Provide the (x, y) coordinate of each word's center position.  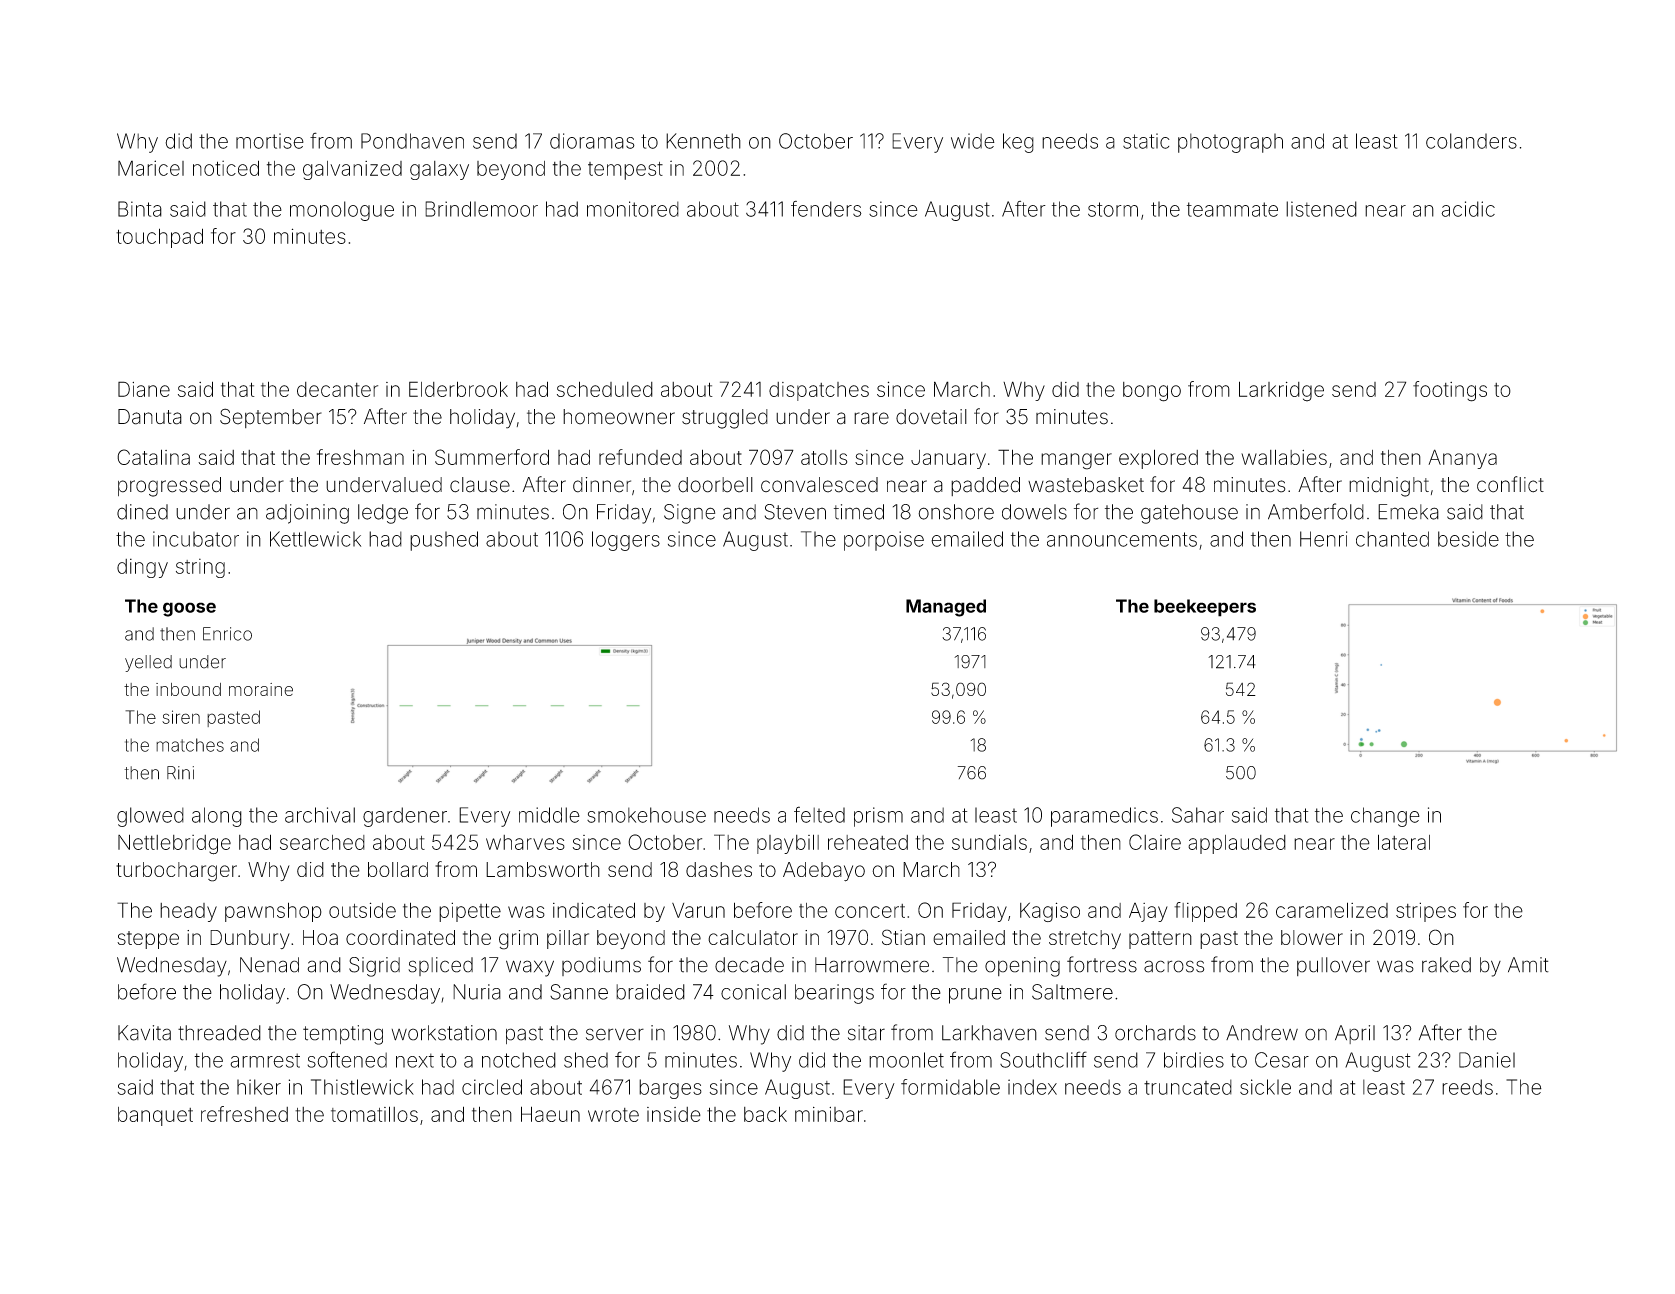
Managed (946, 608)
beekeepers (1205, 608)
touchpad (159, 238)
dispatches (819, 391)
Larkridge (1281, 391)
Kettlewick (315, 539)
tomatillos (374, 1114)
